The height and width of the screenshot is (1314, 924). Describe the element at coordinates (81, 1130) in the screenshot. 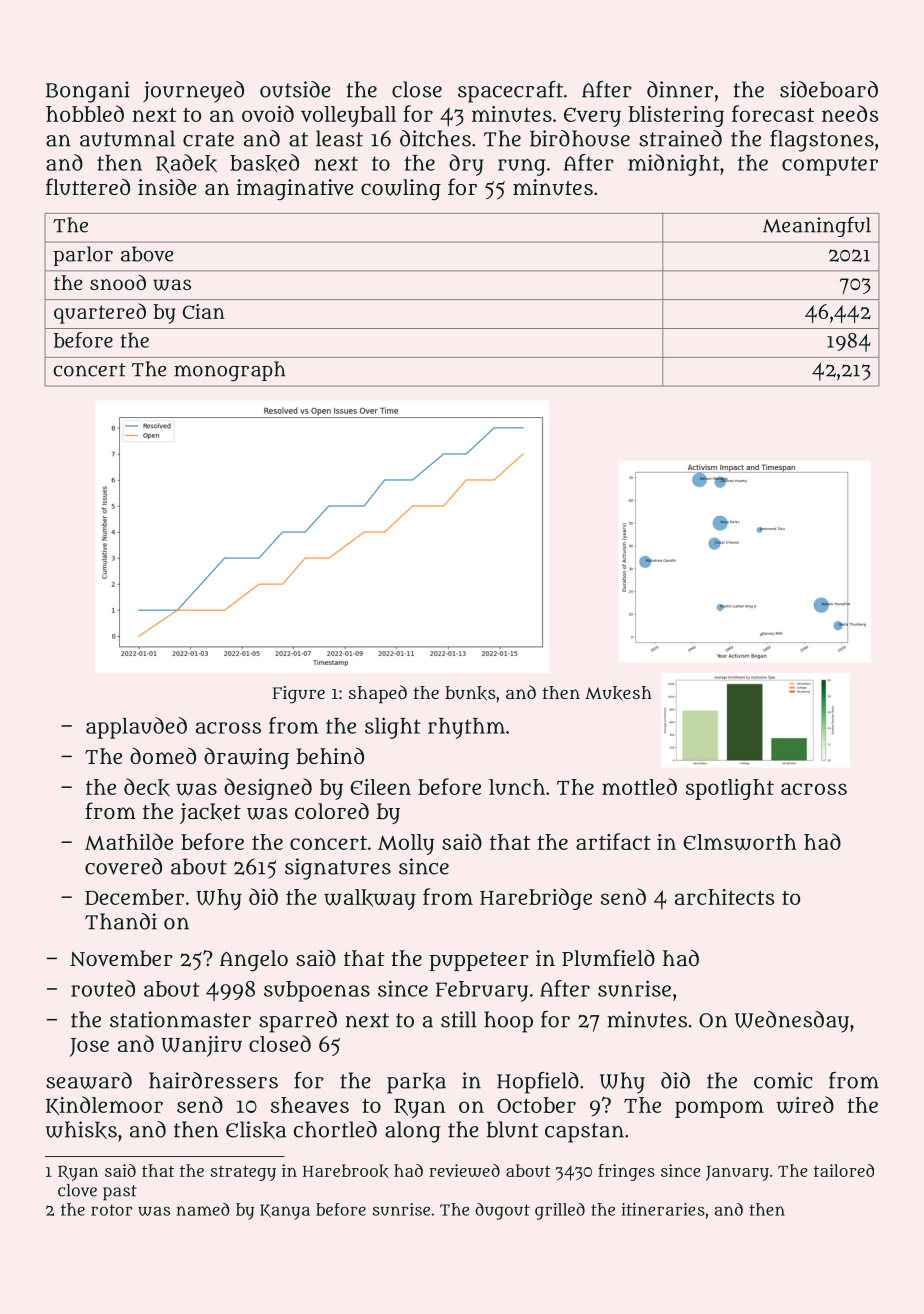

I see `whisks` at that location.
